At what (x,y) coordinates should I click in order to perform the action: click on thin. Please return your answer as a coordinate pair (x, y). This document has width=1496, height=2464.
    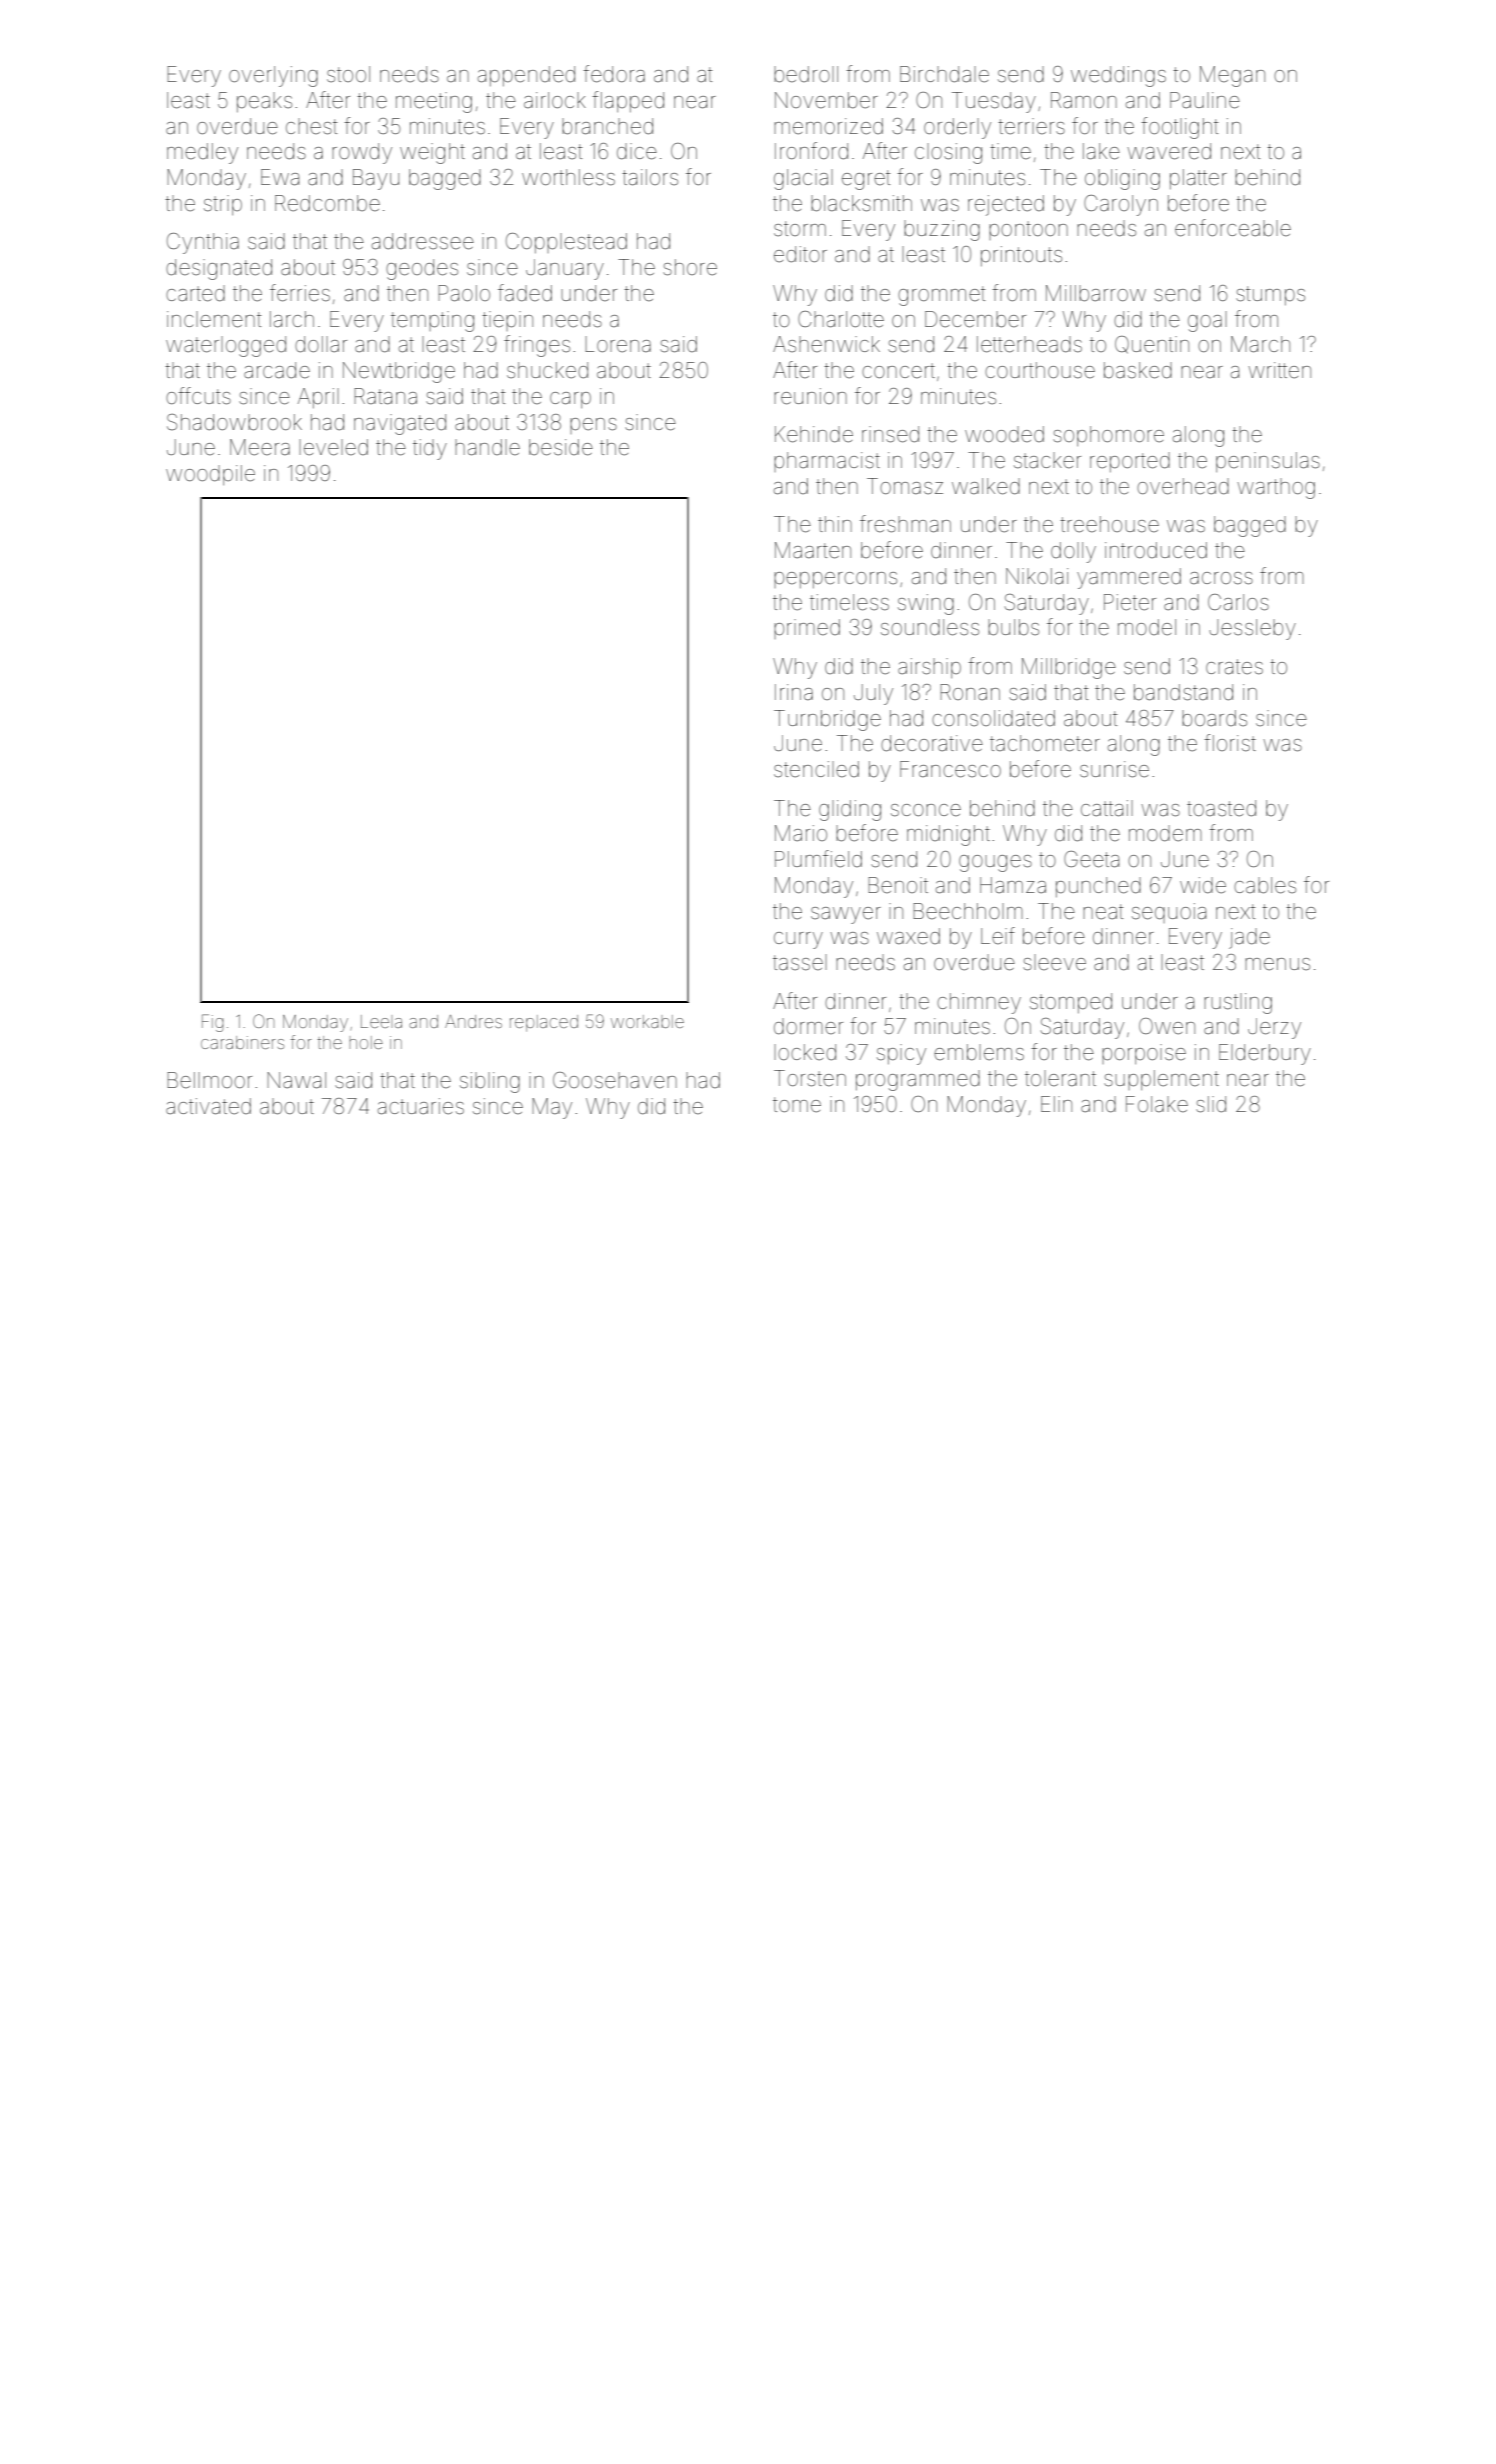
    Looking at the image, I should click on (835, 524).
